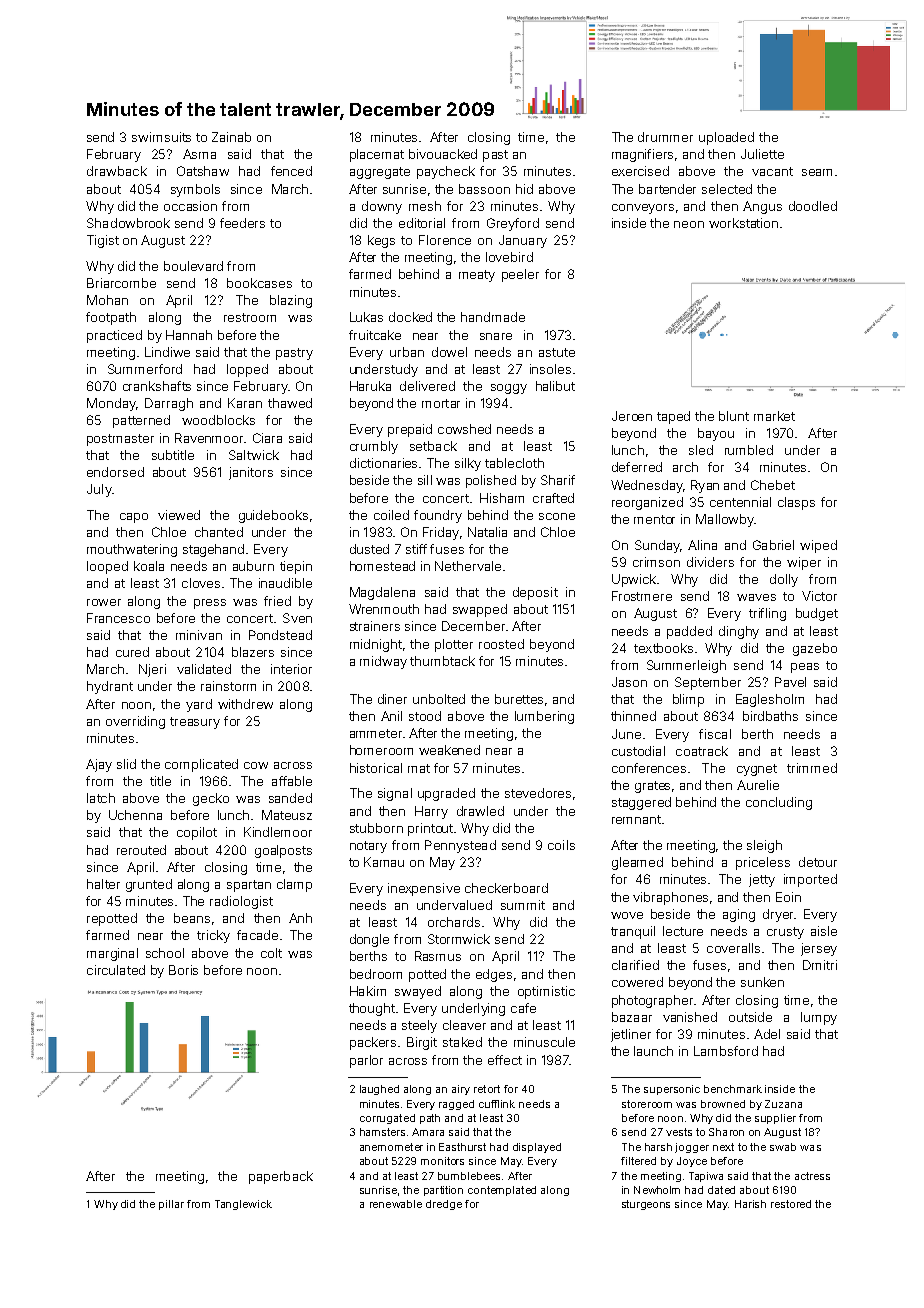 The width and height of the screenshot is (924, 1308). Describe the element at coordinates (689, 224) in the screenshot. I see `neon` at that location.
